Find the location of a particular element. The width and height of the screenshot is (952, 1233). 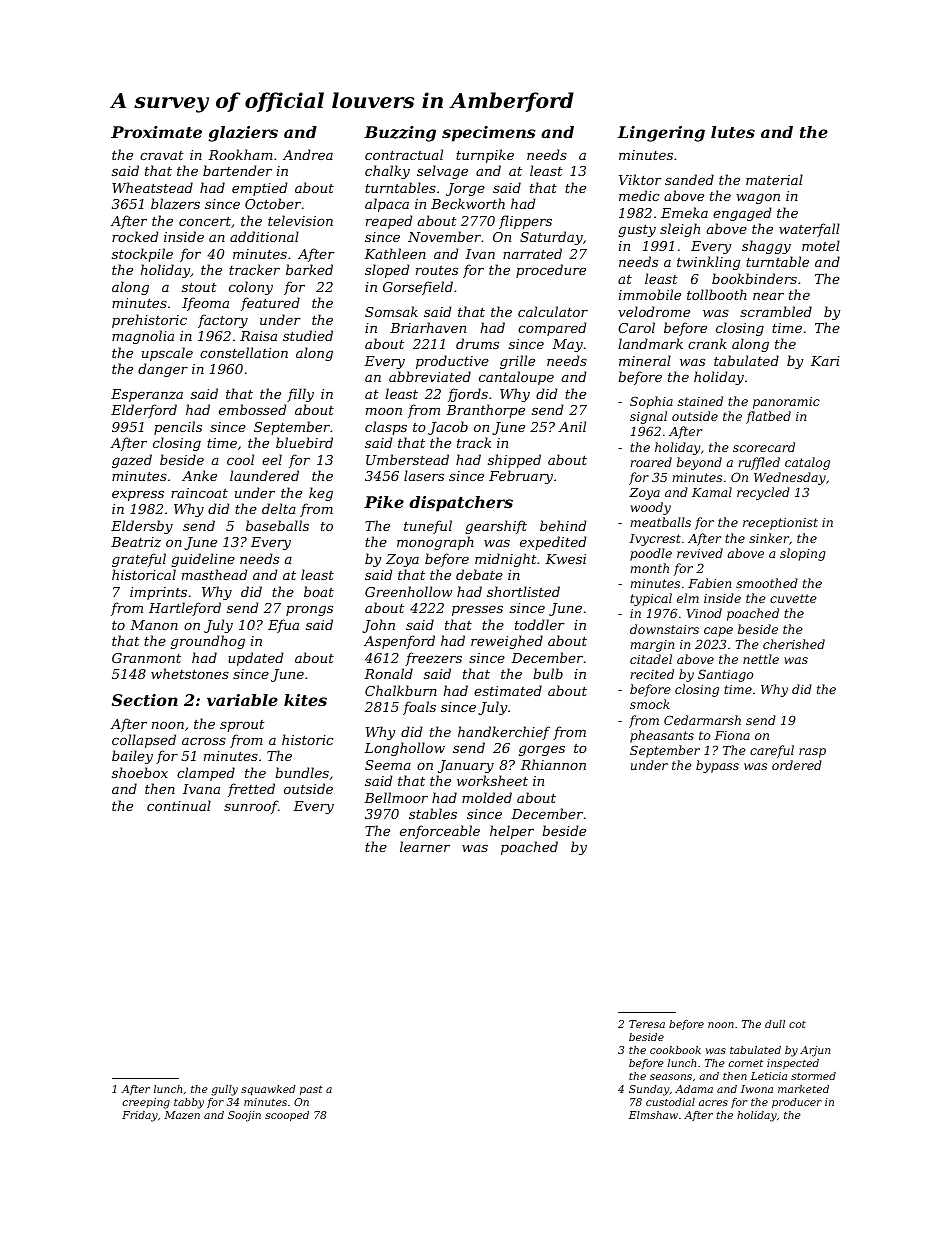

variable is located at coordinates (242, 700).
